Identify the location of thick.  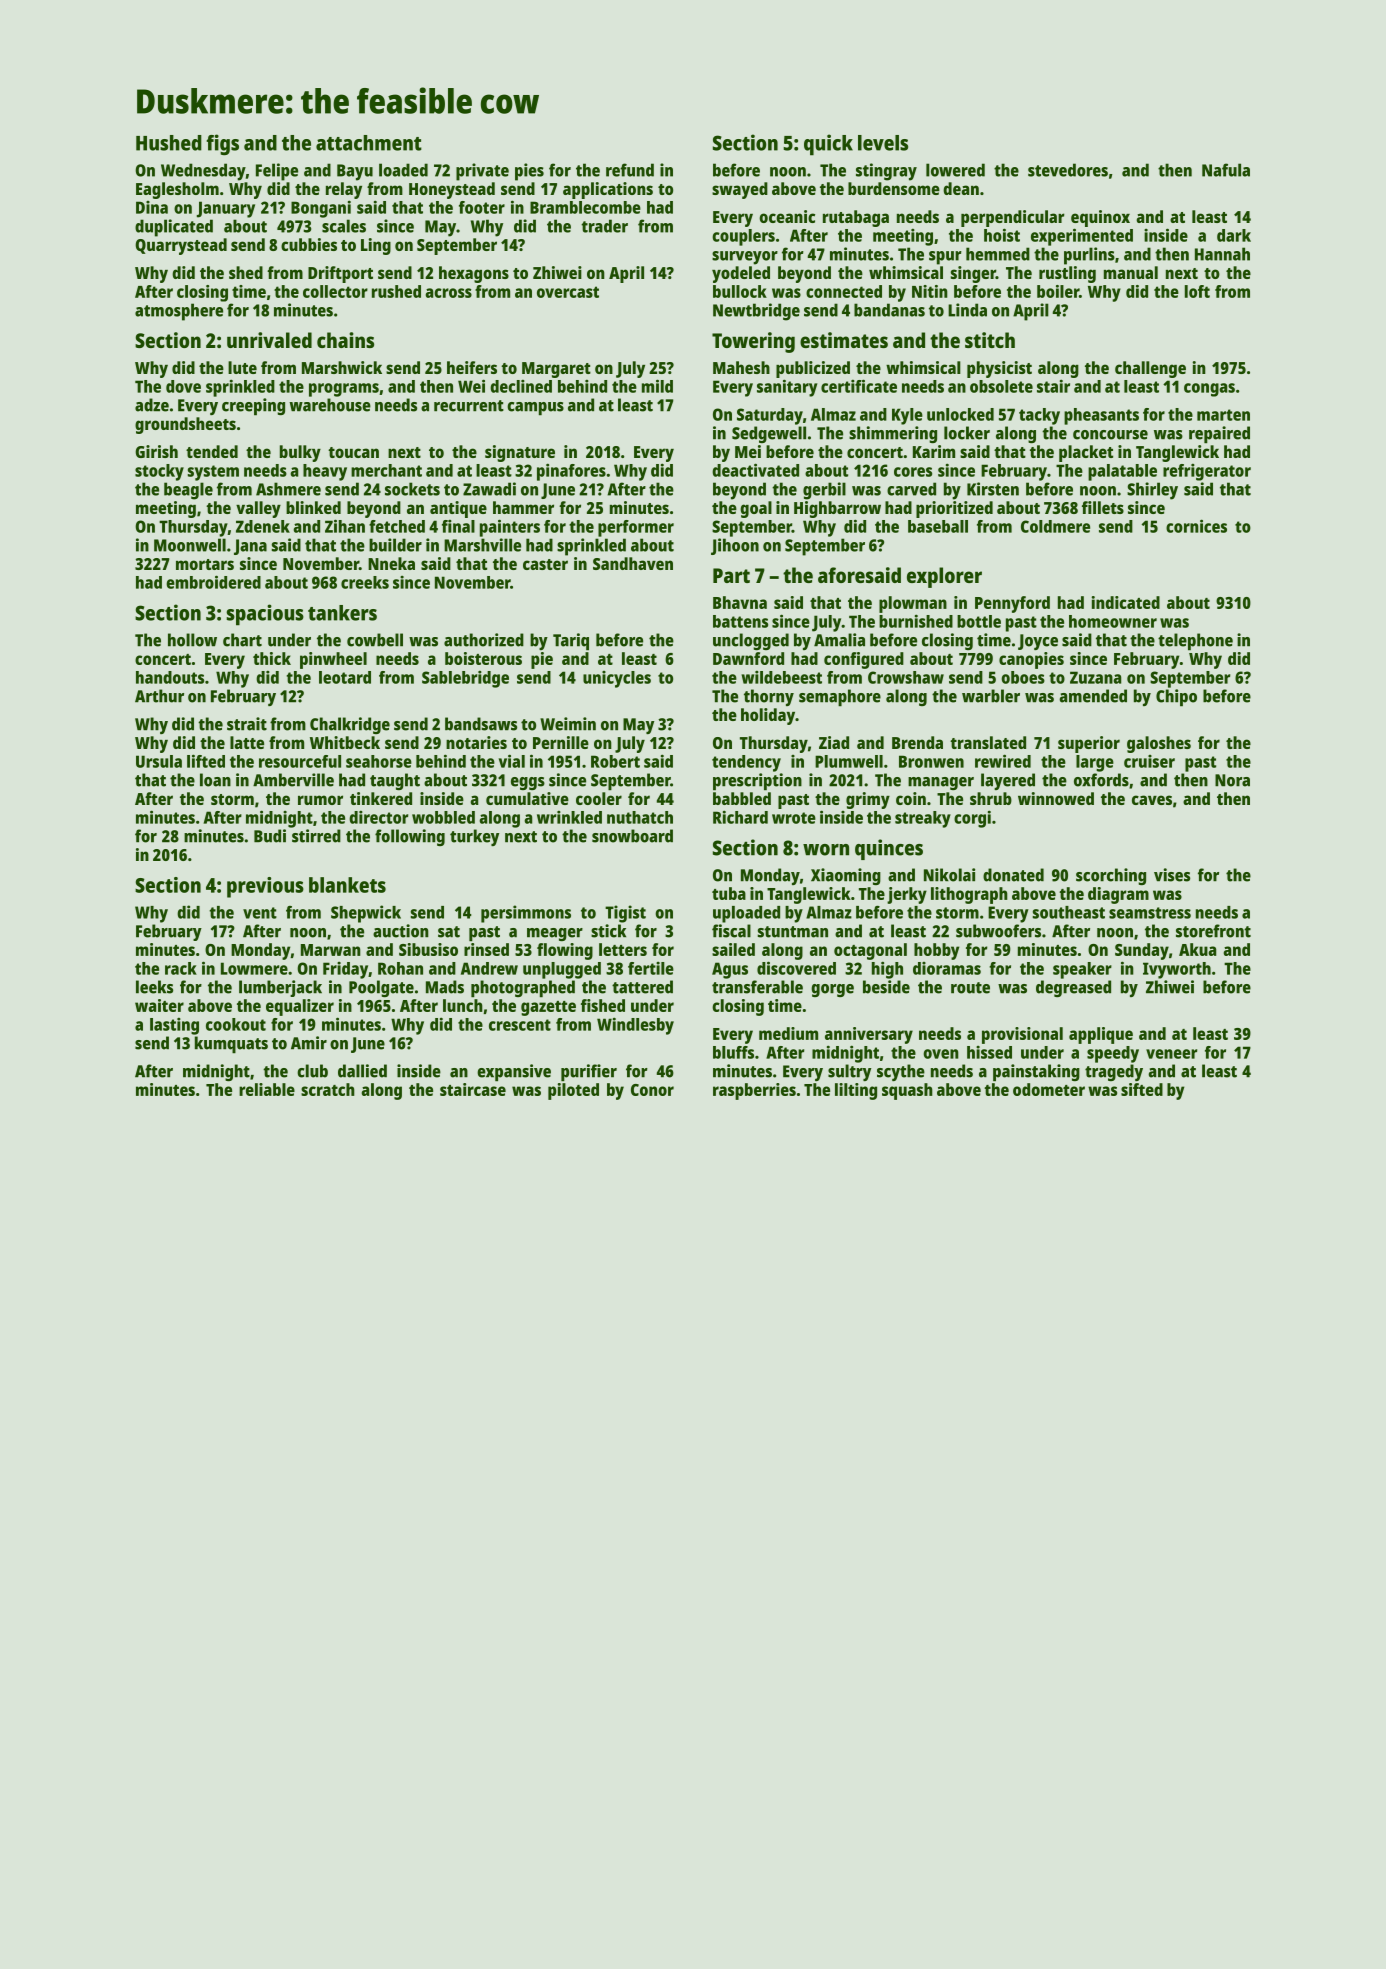
(272, 658).
